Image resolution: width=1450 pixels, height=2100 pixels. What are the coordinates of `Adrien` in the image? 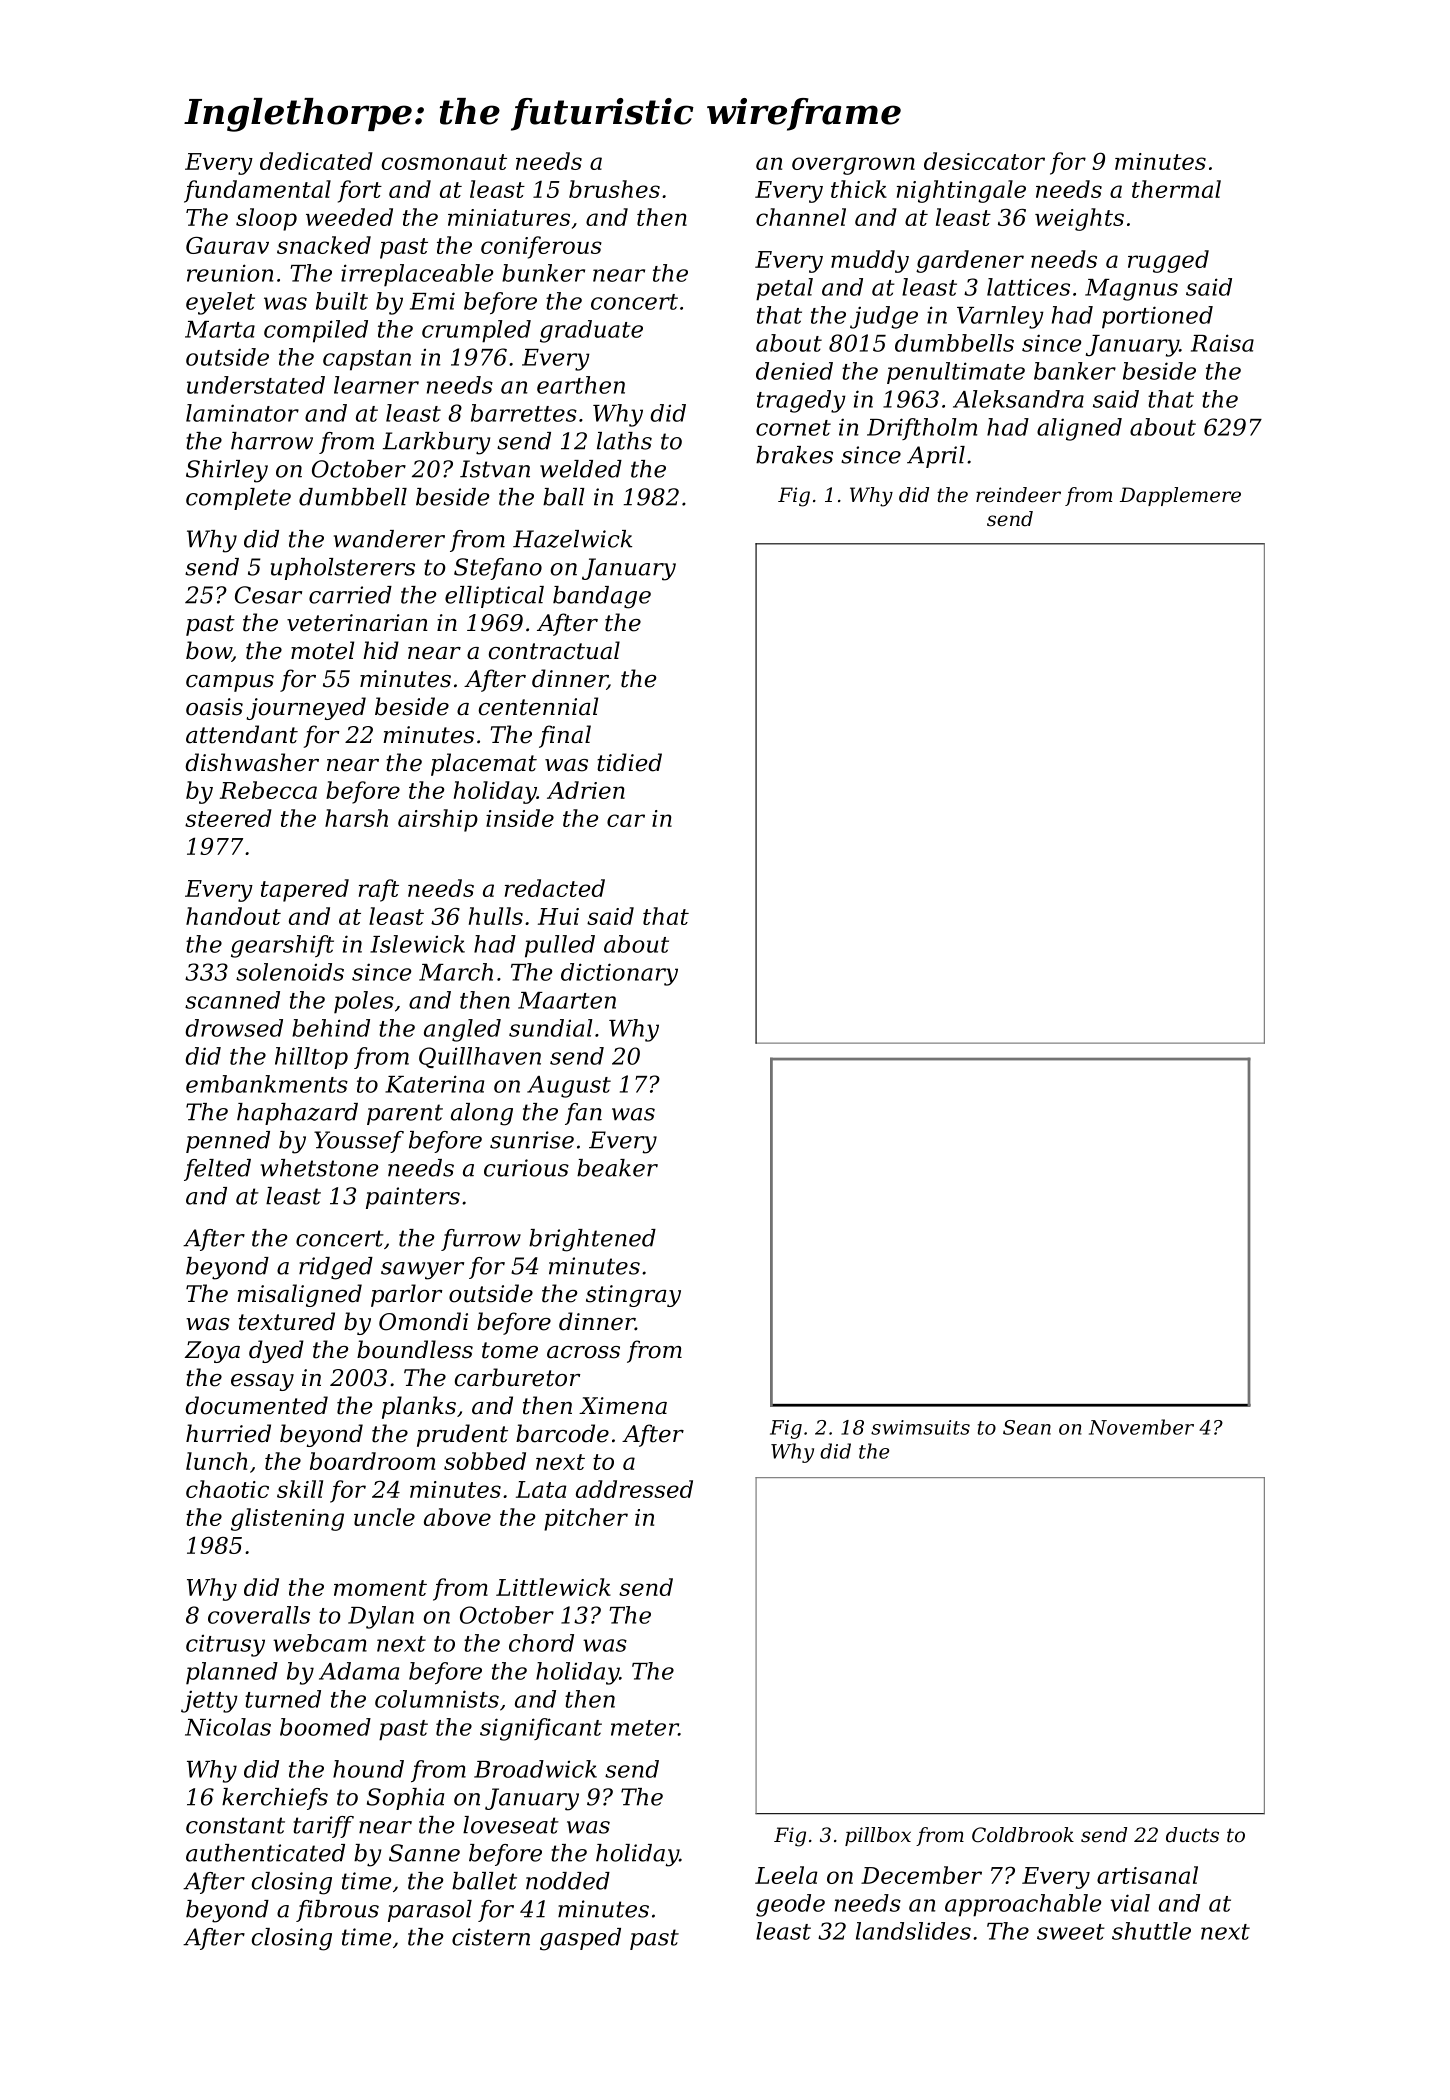 It's located at (586, 790).
